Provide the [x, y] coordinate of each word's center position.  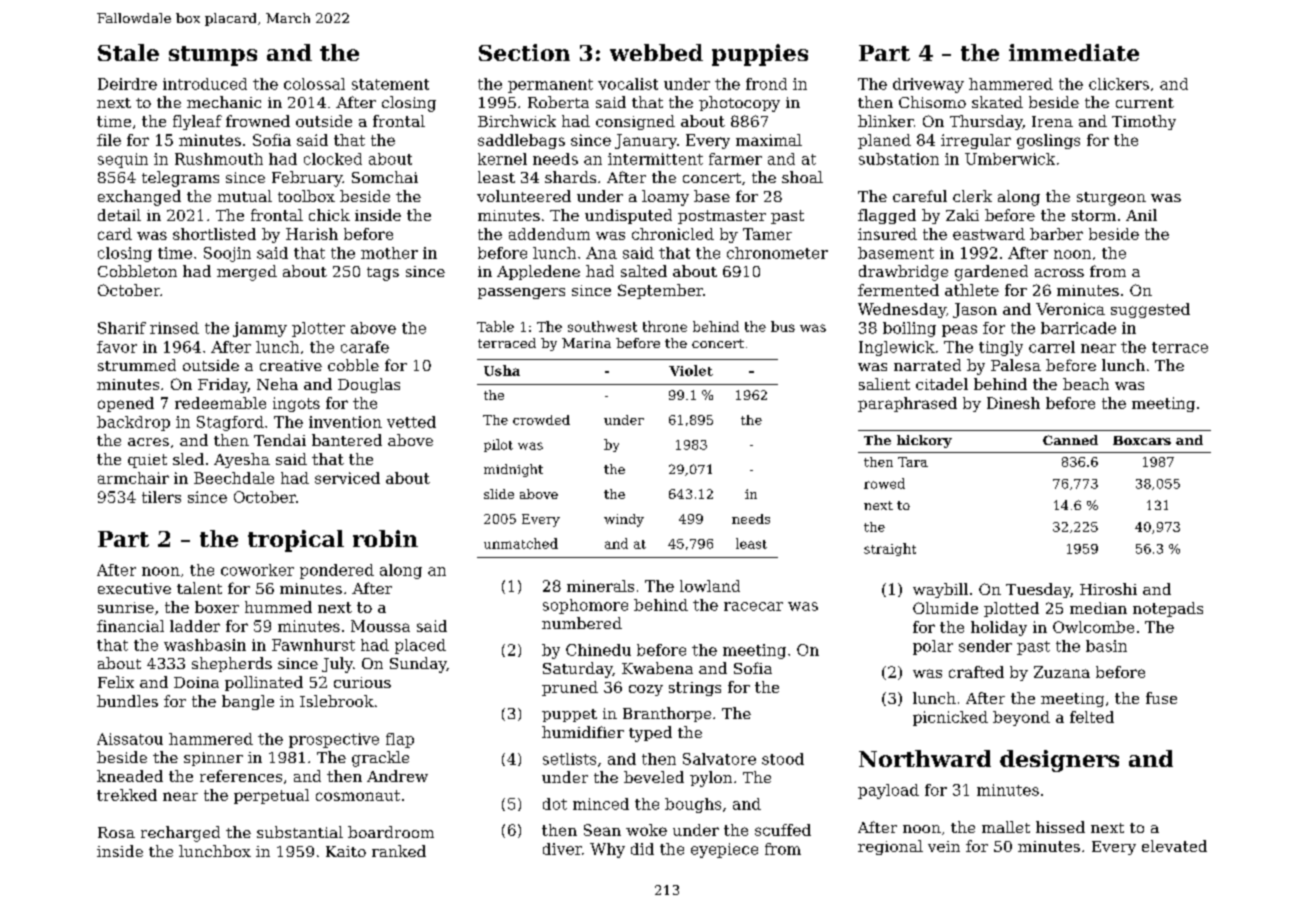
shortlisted [214, 234]
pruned [570, 688]
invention [345, 422]
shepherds [232, 664]
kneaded [130, 776]
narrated [927, 365]
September [660, 291]
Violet [691, 370]
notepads [1168, 609]
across [1059, 273]
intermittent [655, 159]
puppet [569, 715]
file [109, 140]
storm [1094, 215]
